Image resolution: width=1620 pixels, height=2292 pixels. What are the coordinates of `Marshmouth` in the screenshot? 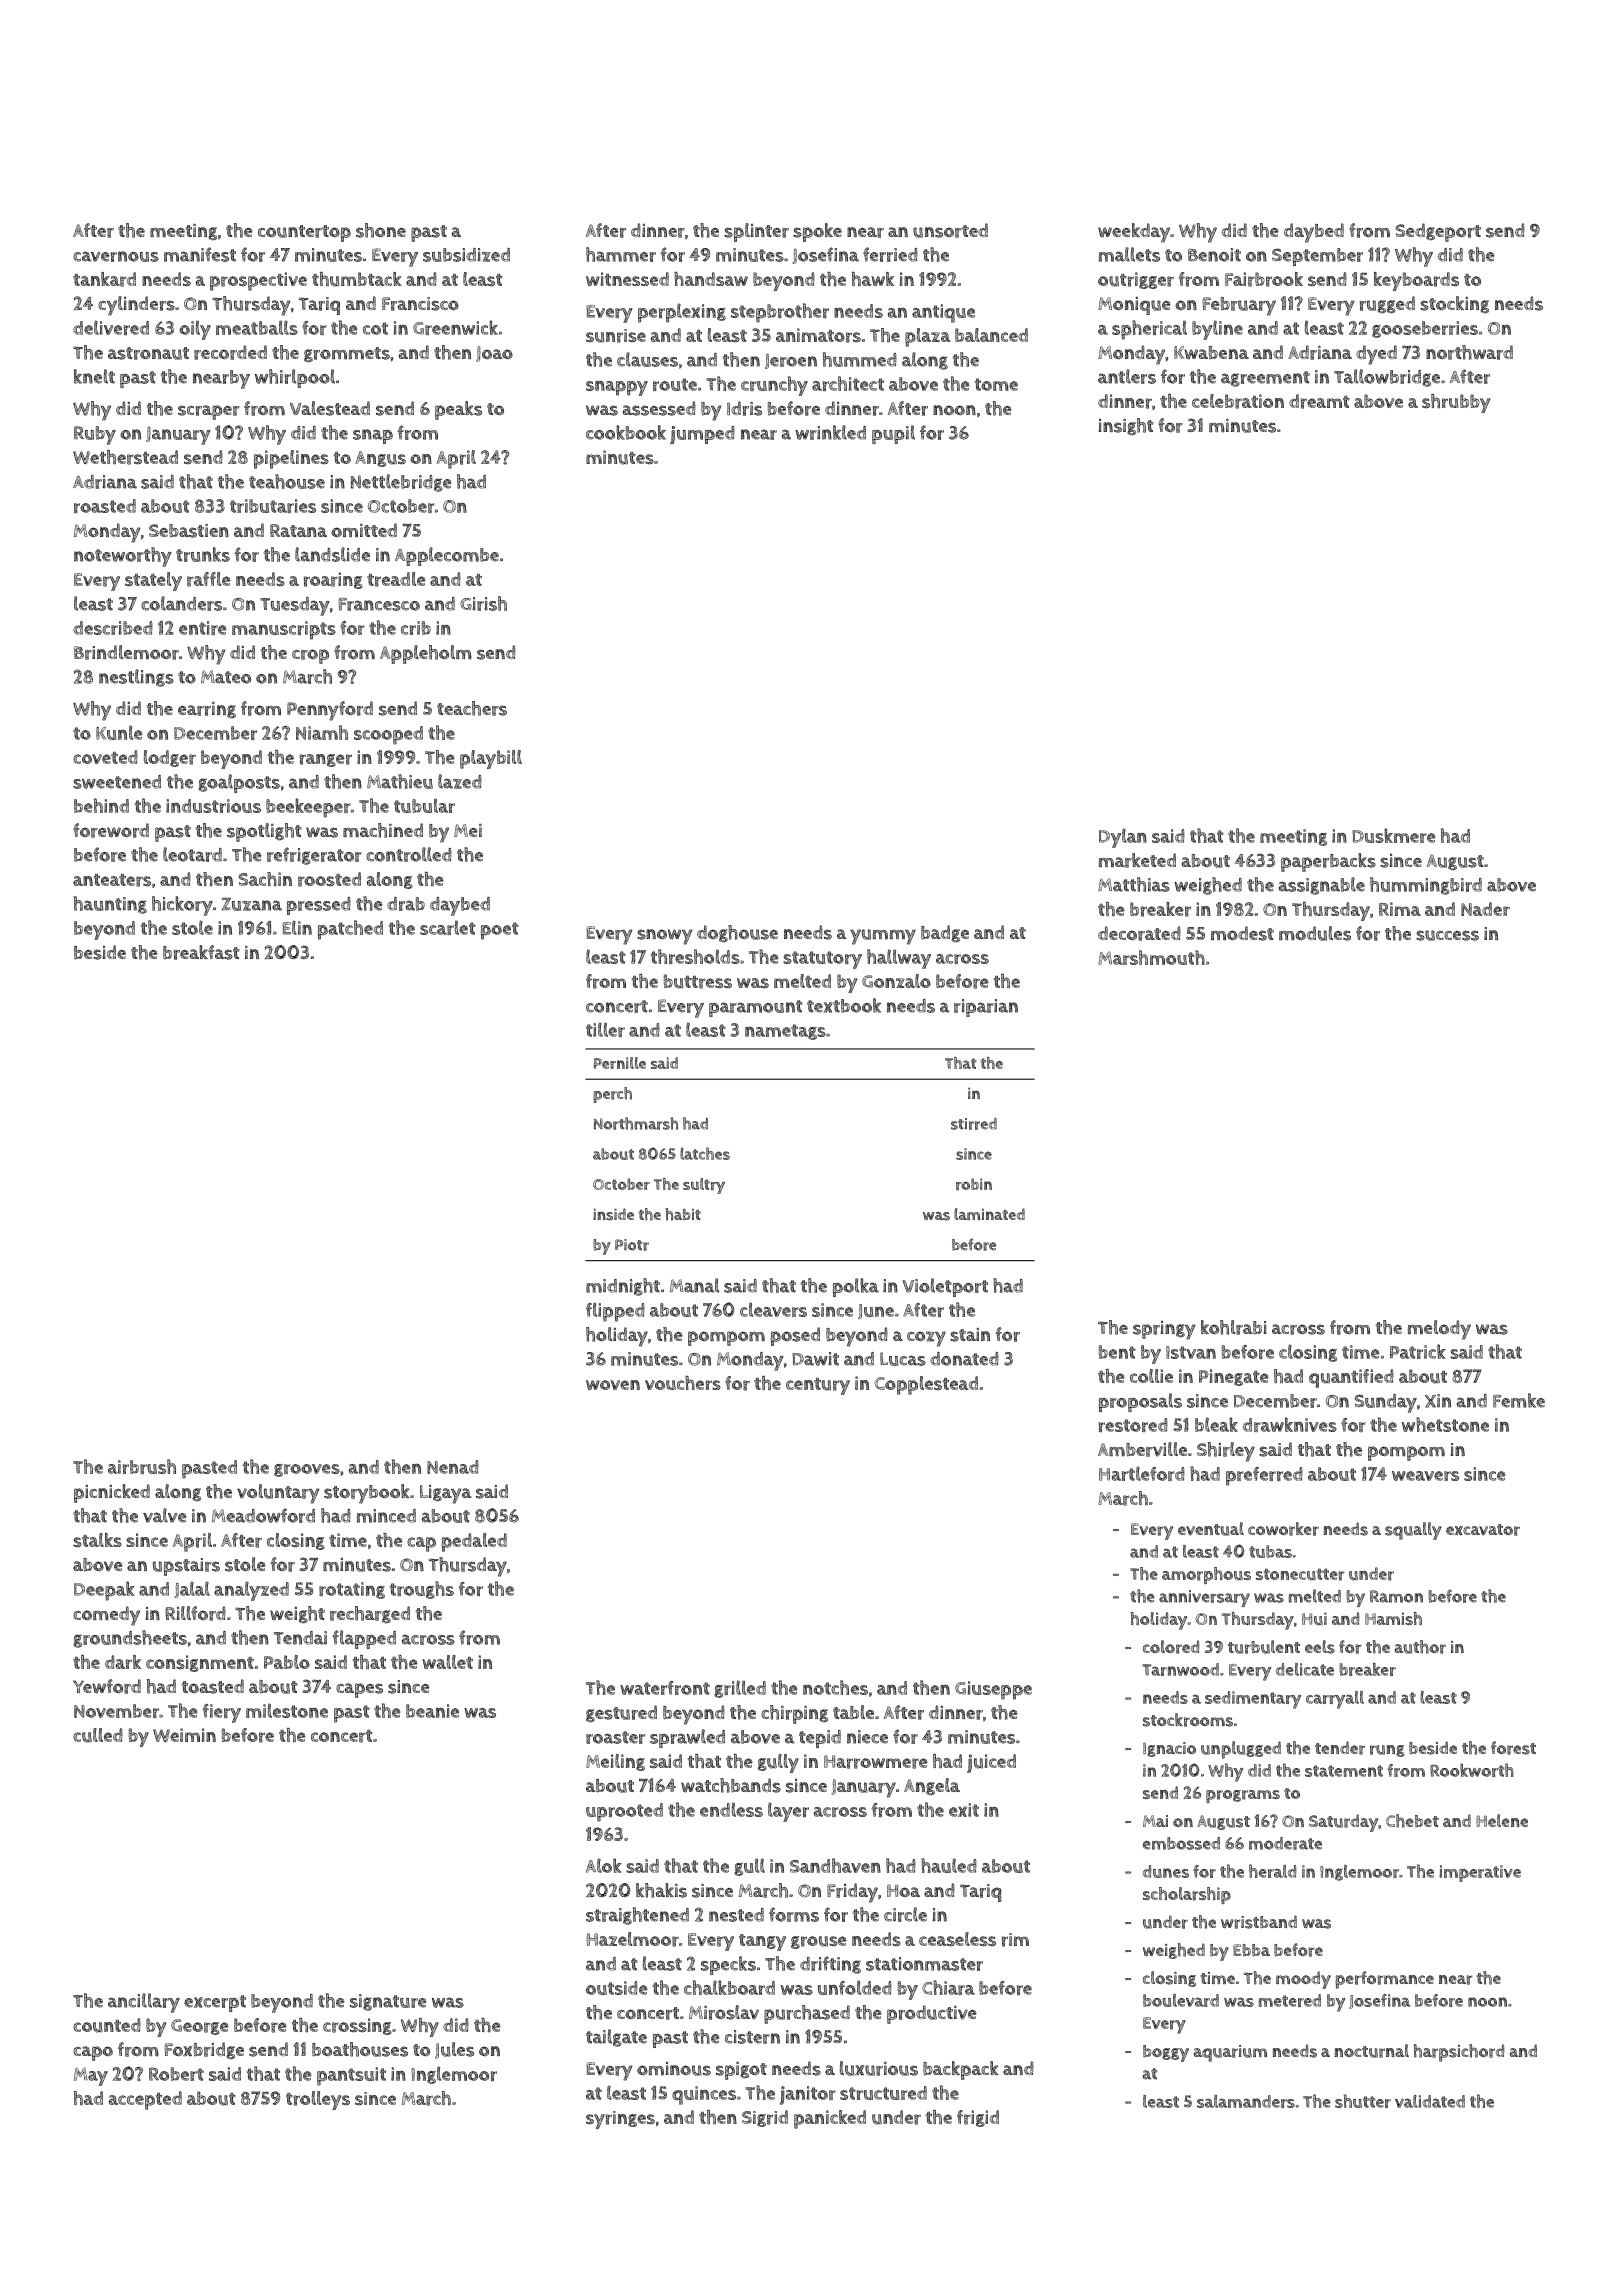 It's located at (1151, 957).
